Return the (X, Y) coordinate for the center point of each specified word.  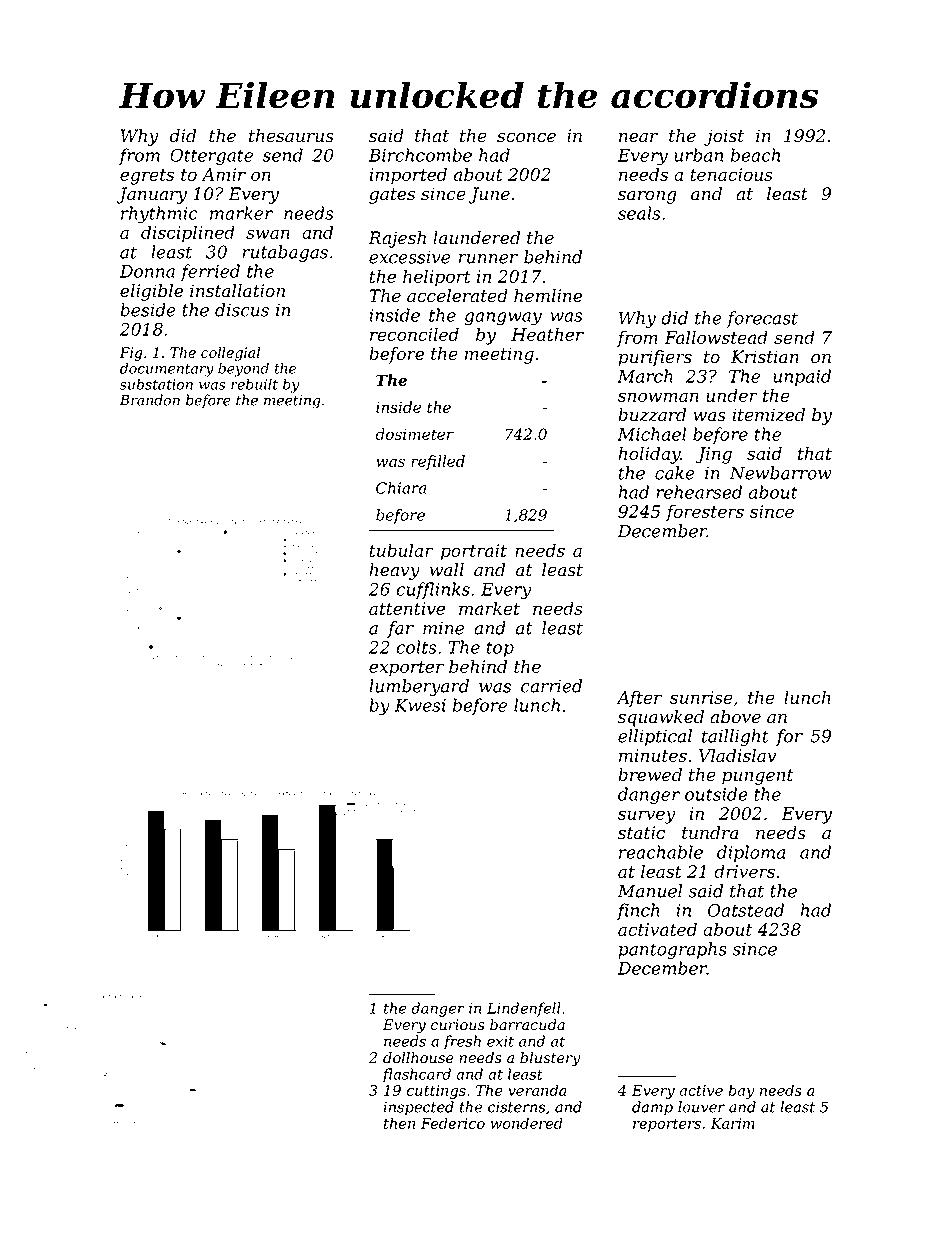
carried (551, 686)
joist (724, 137)
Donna (147, 271)
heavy (394, 571)
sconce (526, 138)
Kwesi (420, 705)
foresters (705, 513)
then (399, 1123)
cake (675, 473)
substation (156, 384)
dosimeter (415, 434)
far (400, 629)
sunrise (701, 697)
